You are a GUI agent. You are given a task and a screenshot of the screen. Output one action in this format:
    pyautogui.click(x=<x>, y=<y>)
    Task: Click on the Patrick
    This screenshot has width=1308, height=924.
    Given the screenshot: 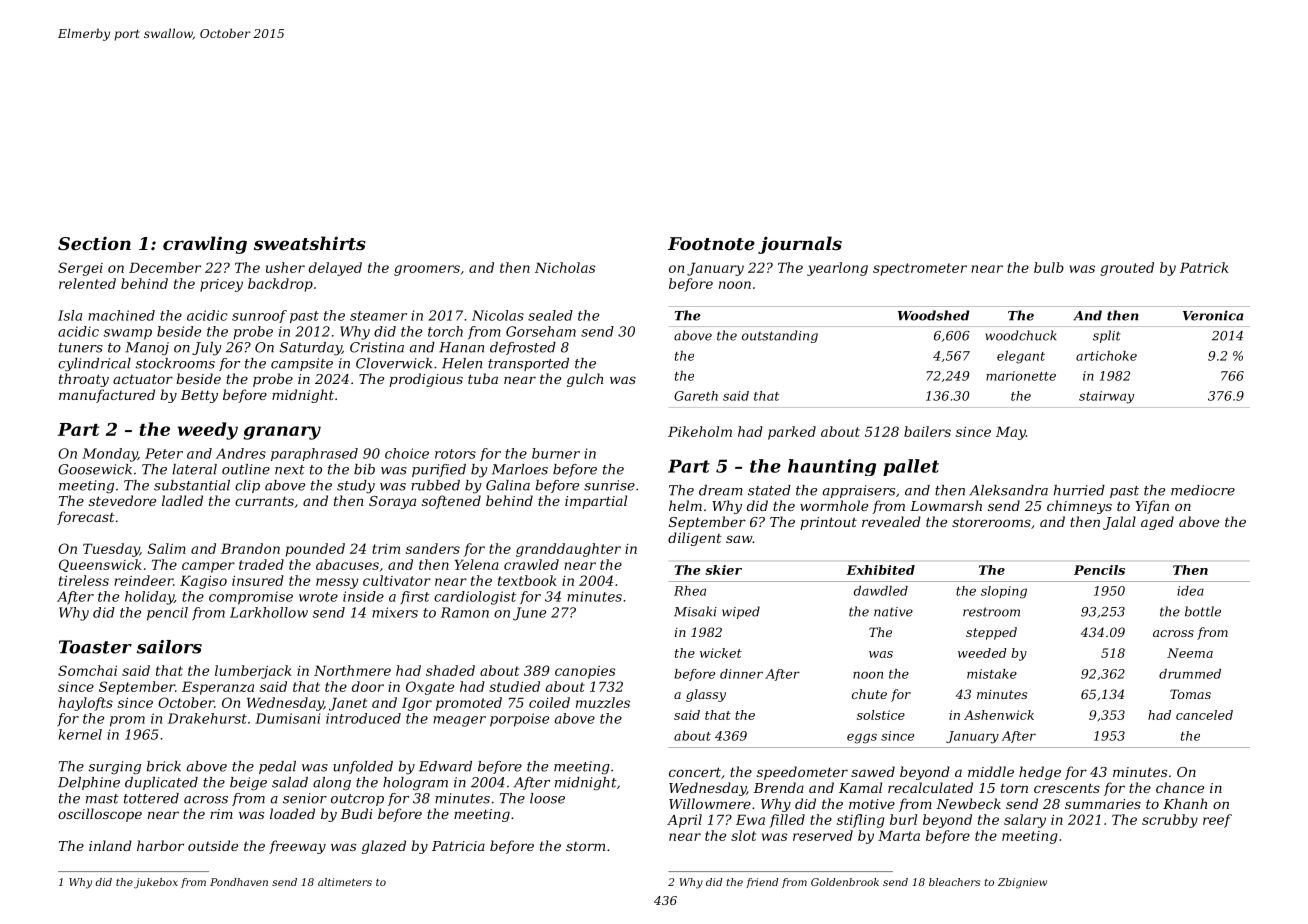 What is the action you would take?
    pyautogui.click(x=1204, y=267)
